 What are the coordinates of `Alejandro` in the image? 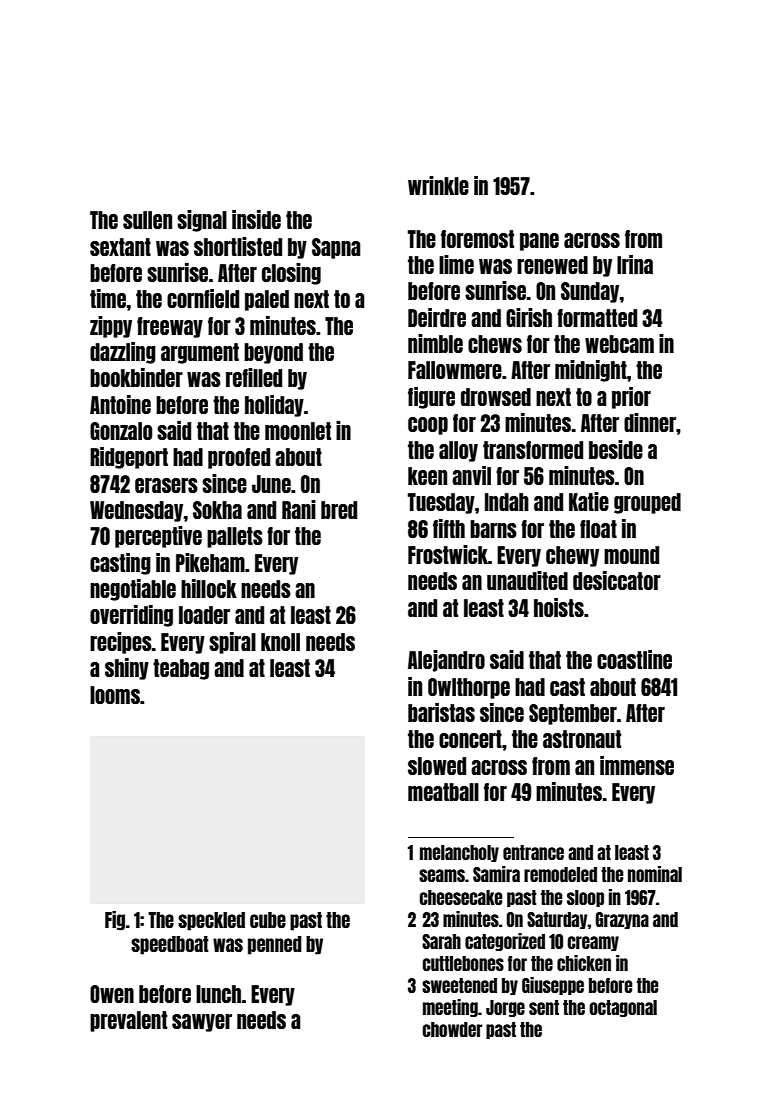 It's located at (446, 661).
